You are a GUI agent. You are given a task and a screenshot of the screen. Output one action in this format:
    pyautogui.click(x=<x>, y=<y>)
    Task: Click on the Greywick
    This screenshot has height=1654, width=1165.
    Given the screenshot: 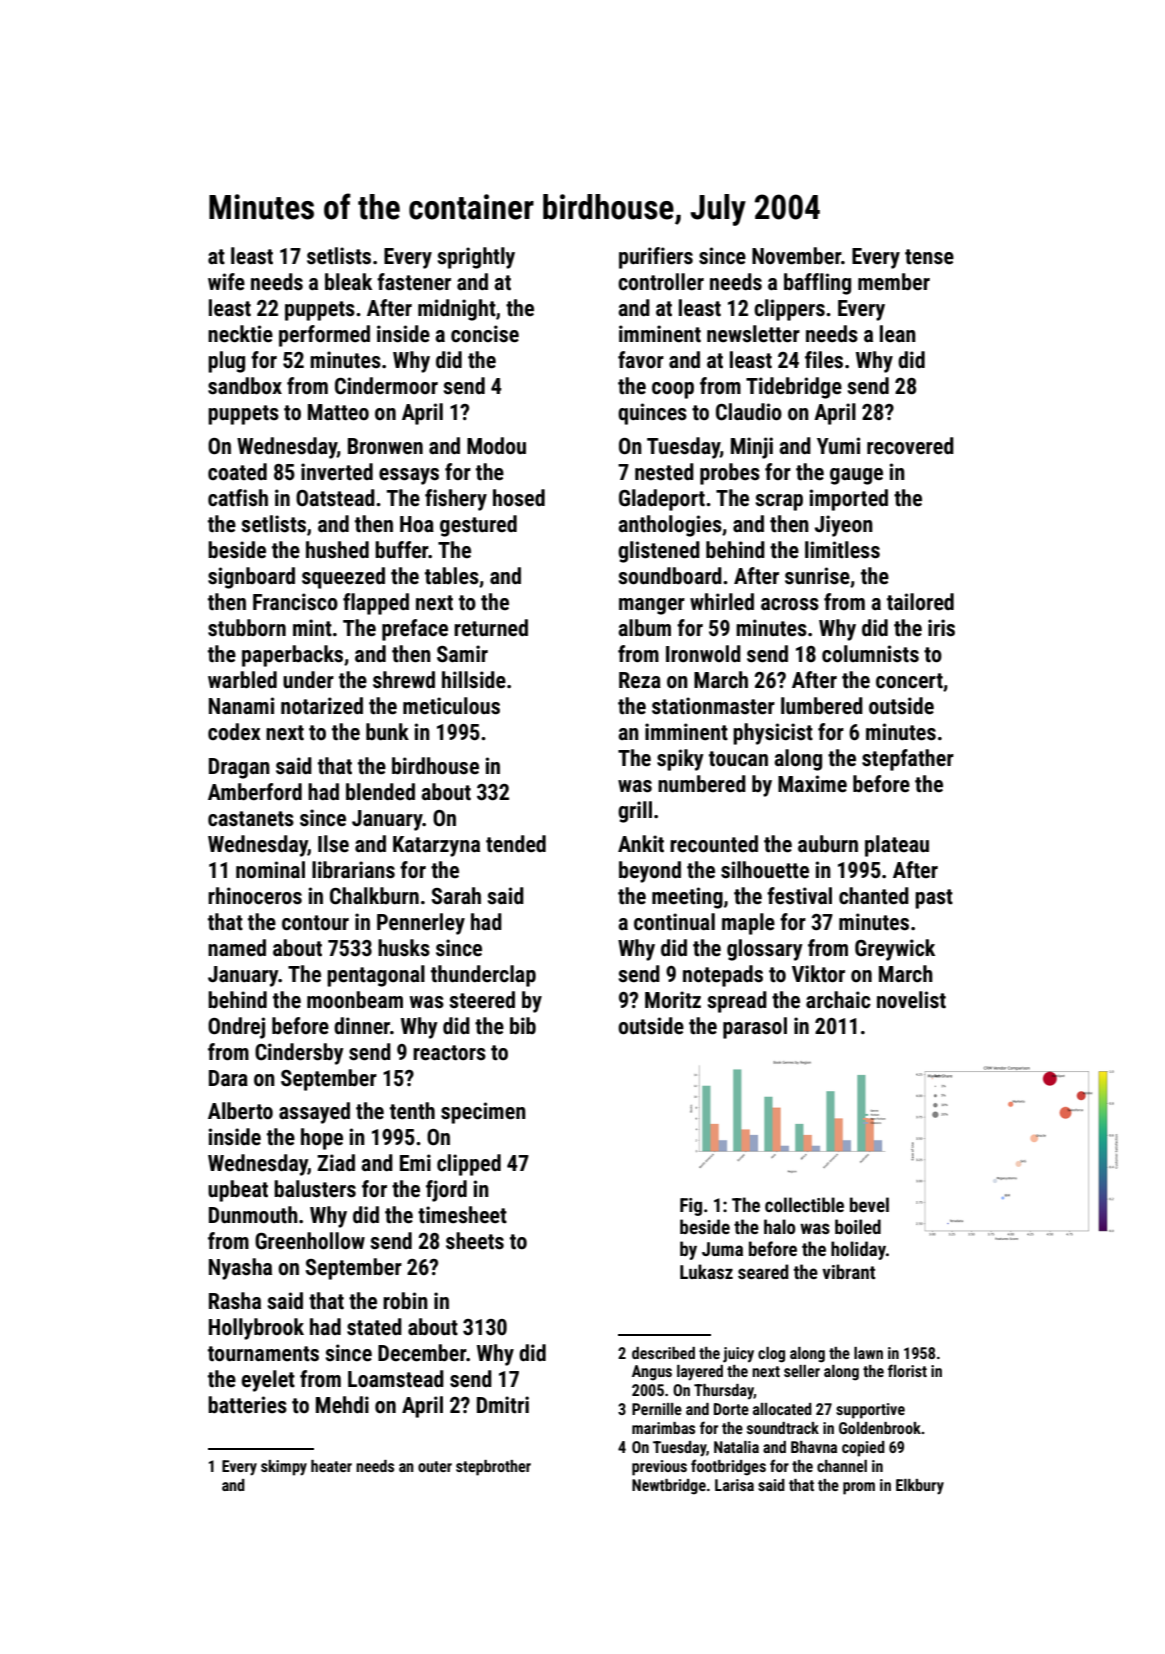 What is the action you would take?
    pyautogui.click(x=895, y=950)
